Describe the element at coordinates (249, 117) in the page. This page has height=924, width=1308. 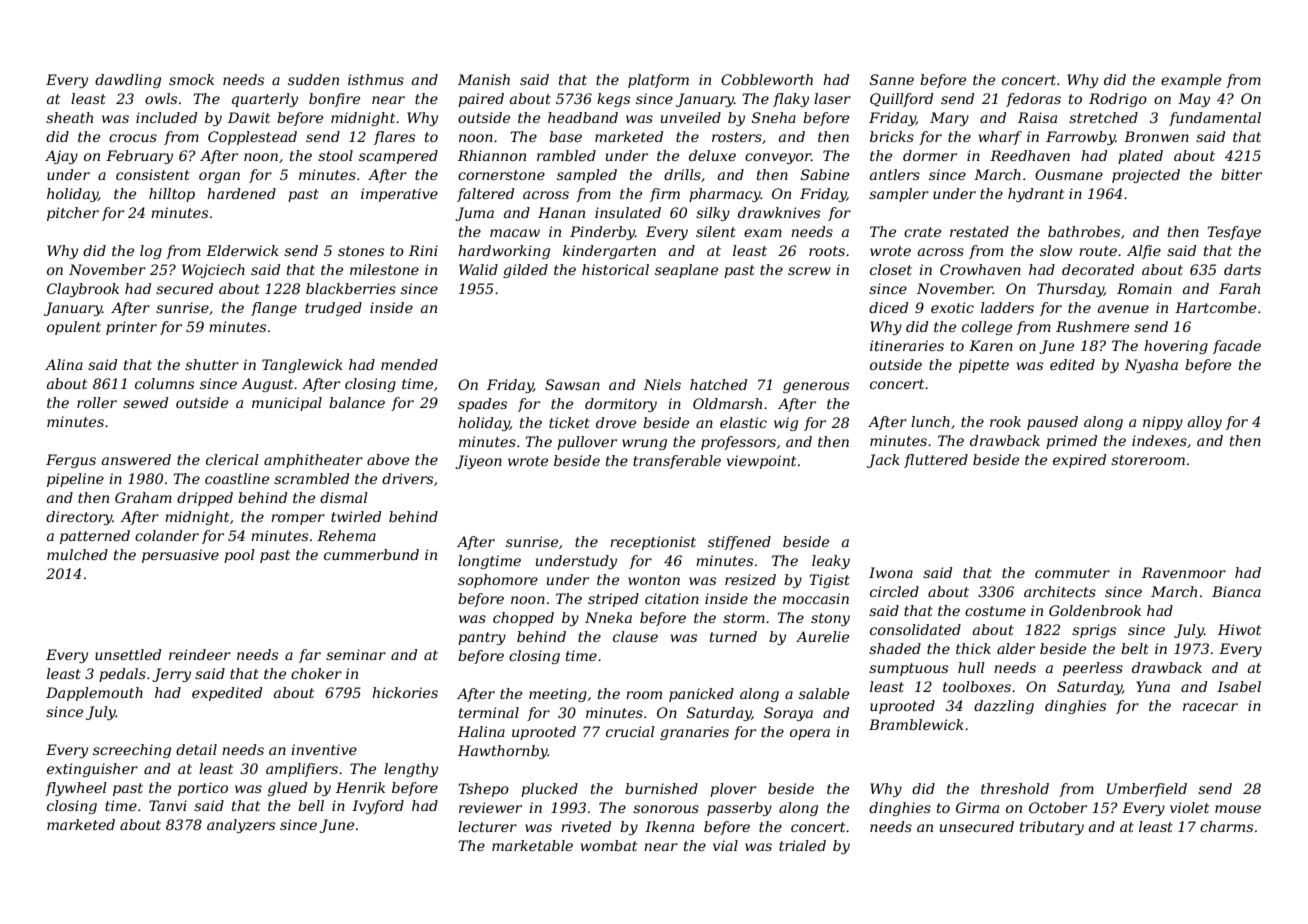
I see `Dawit` at that location.
